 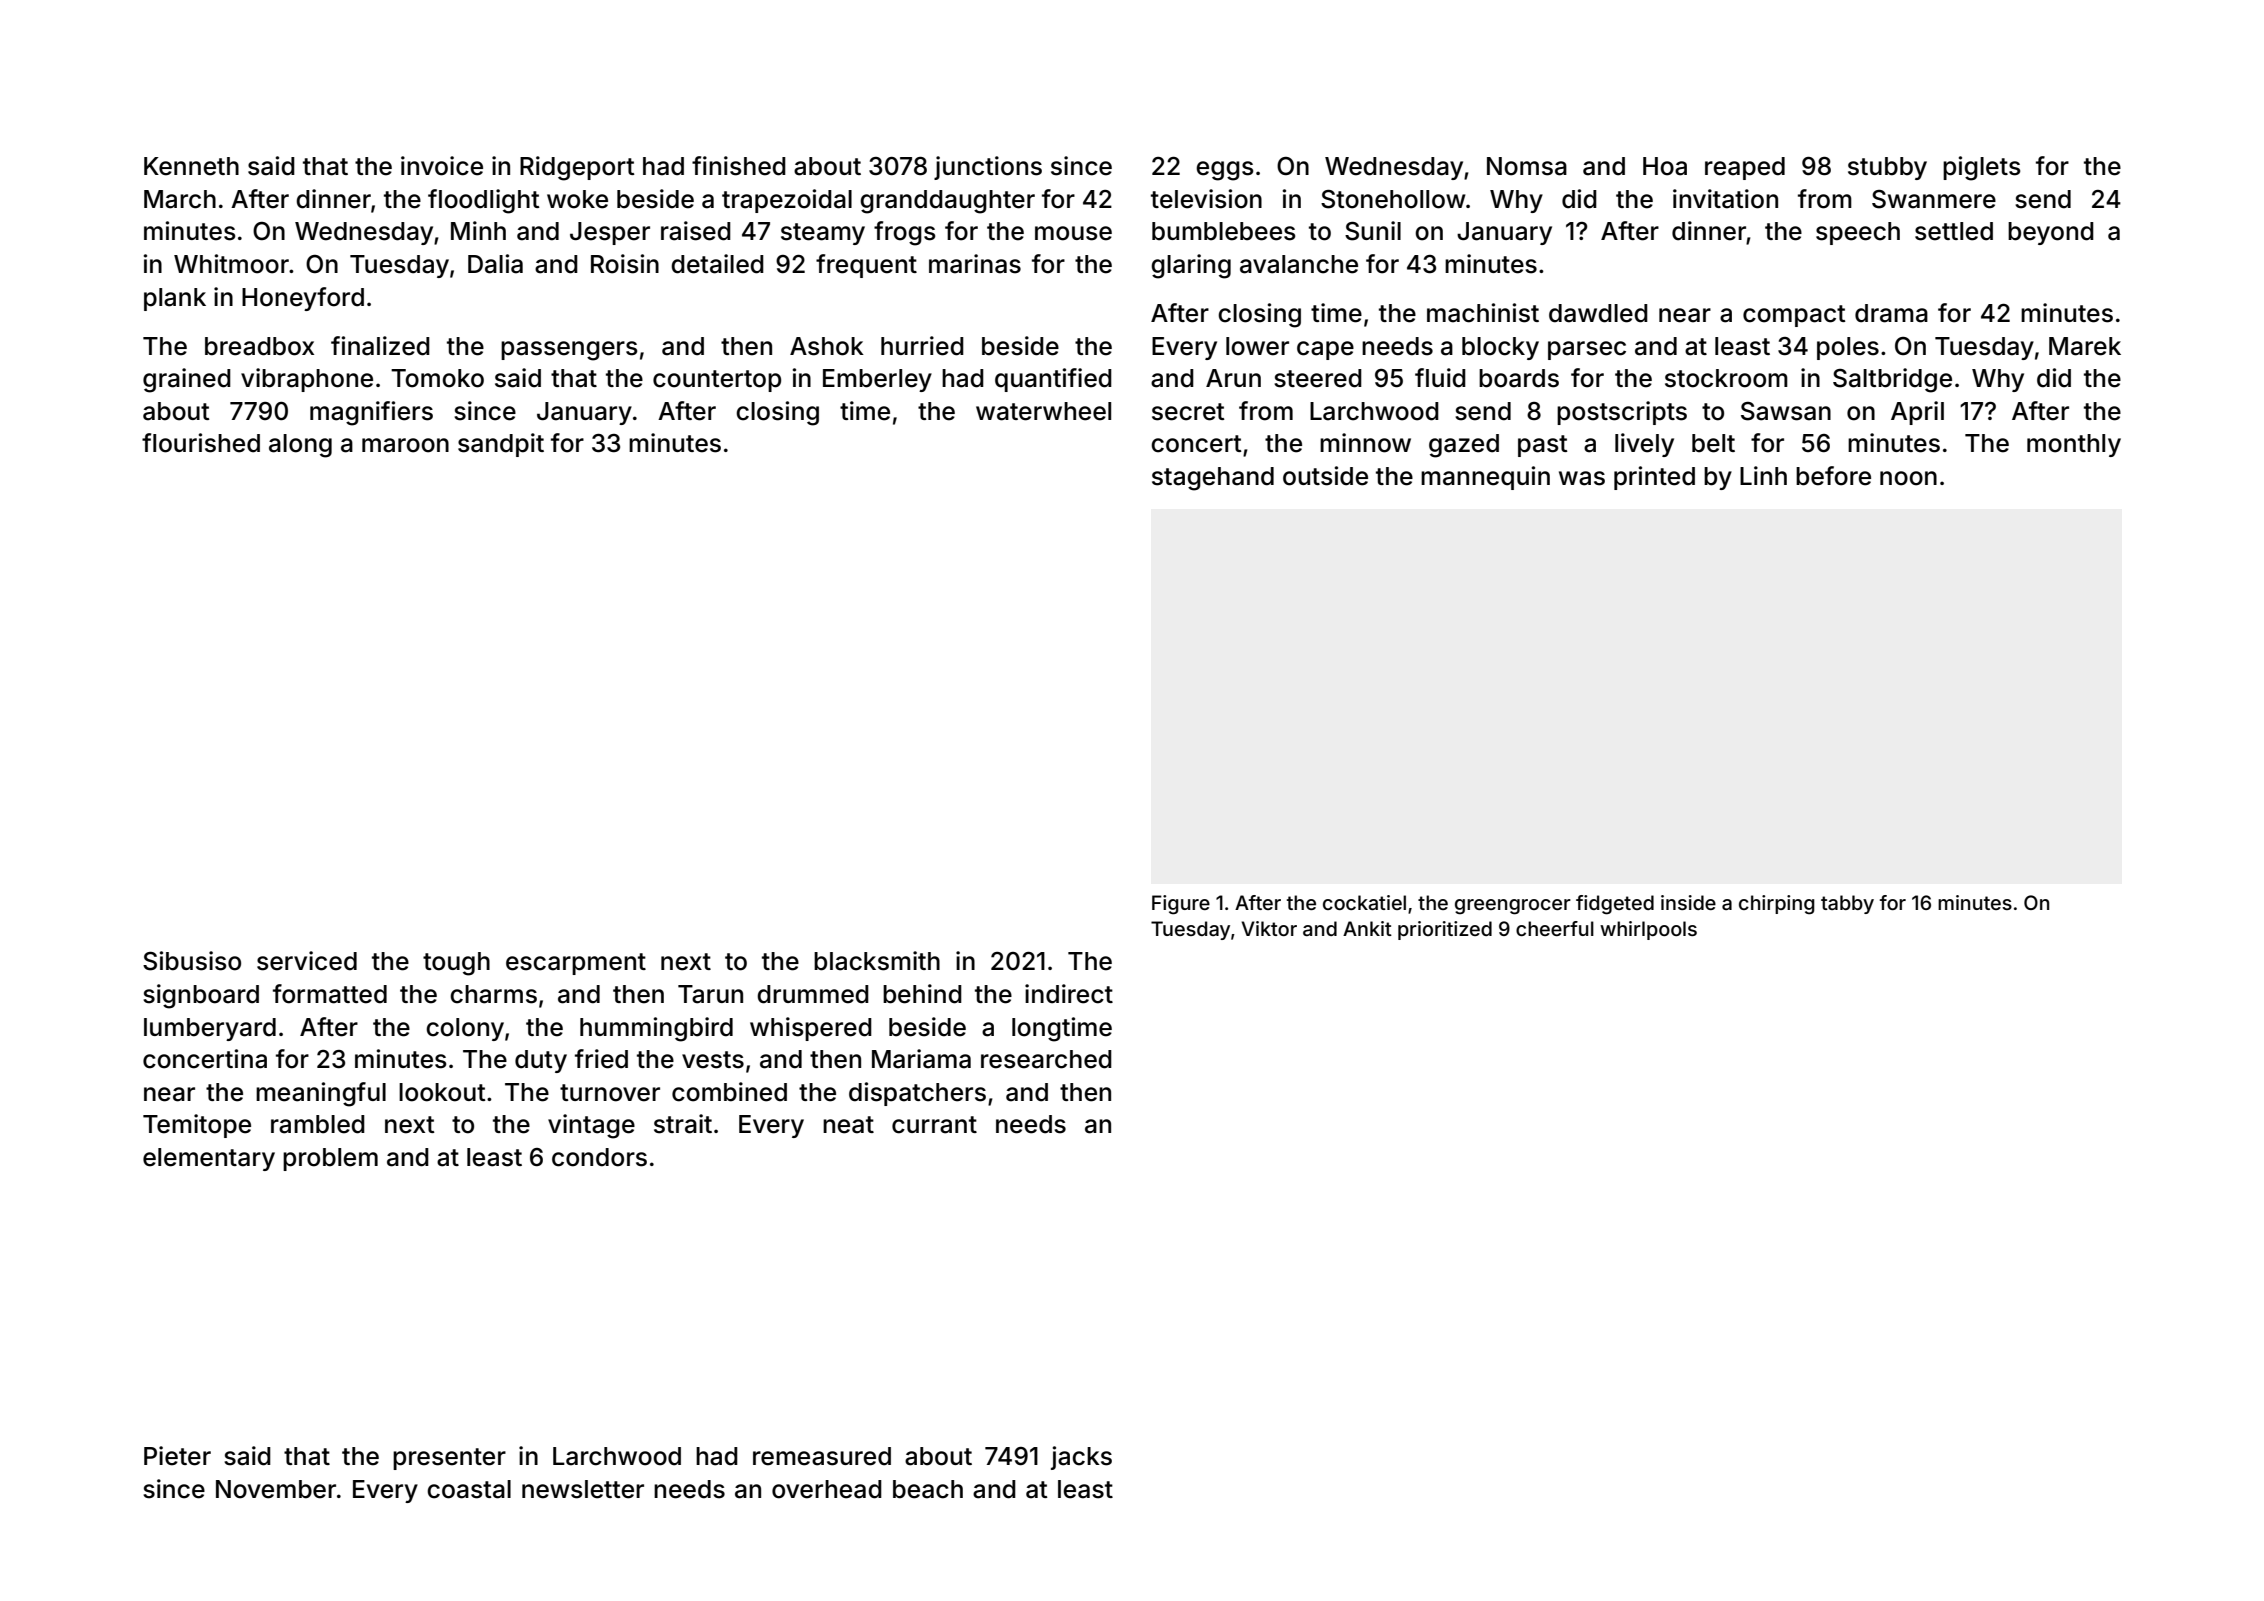 I want to click on serviced, so click(x=307, y=961).
